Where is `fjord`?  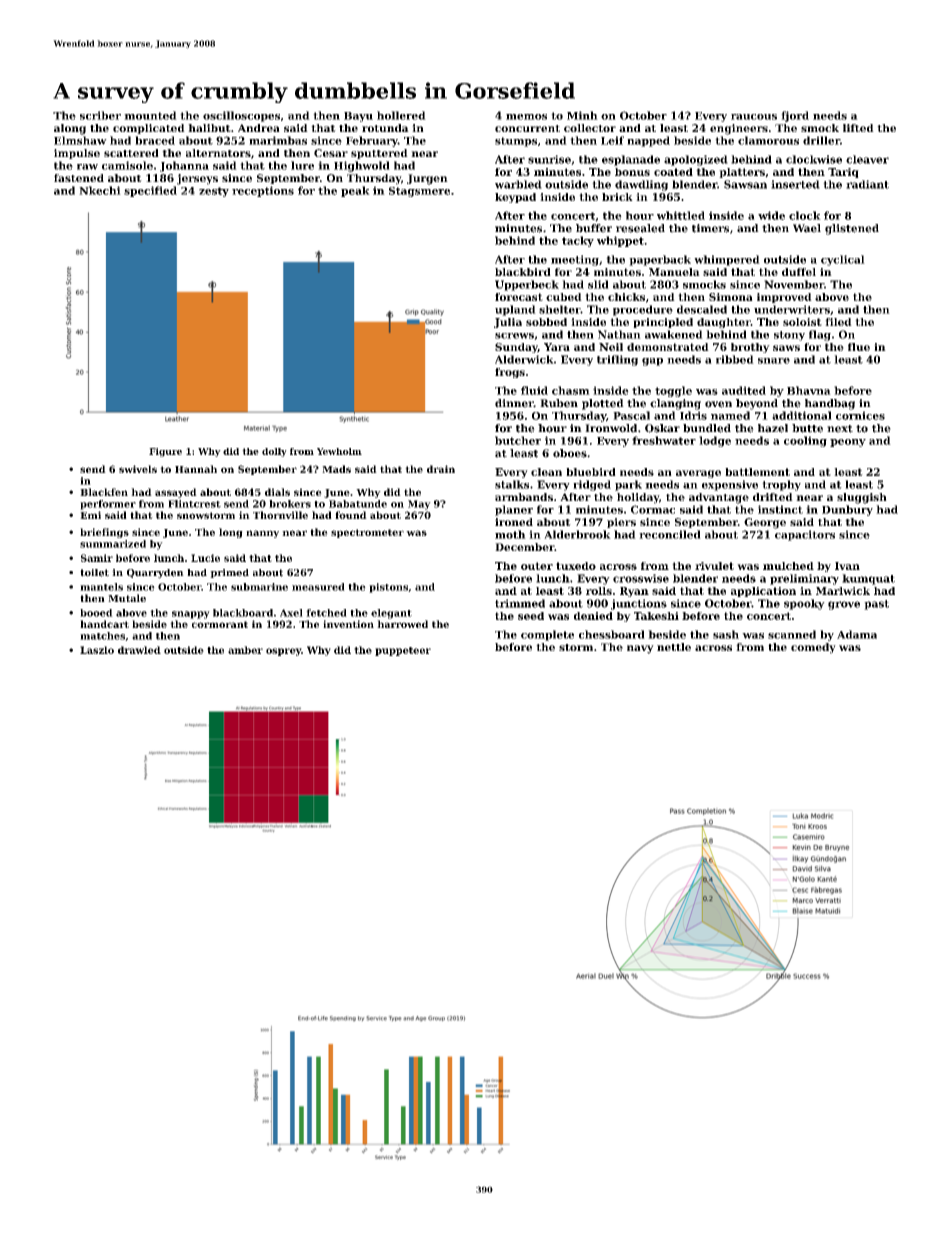 fjord is located at coordinates (795, 116).
